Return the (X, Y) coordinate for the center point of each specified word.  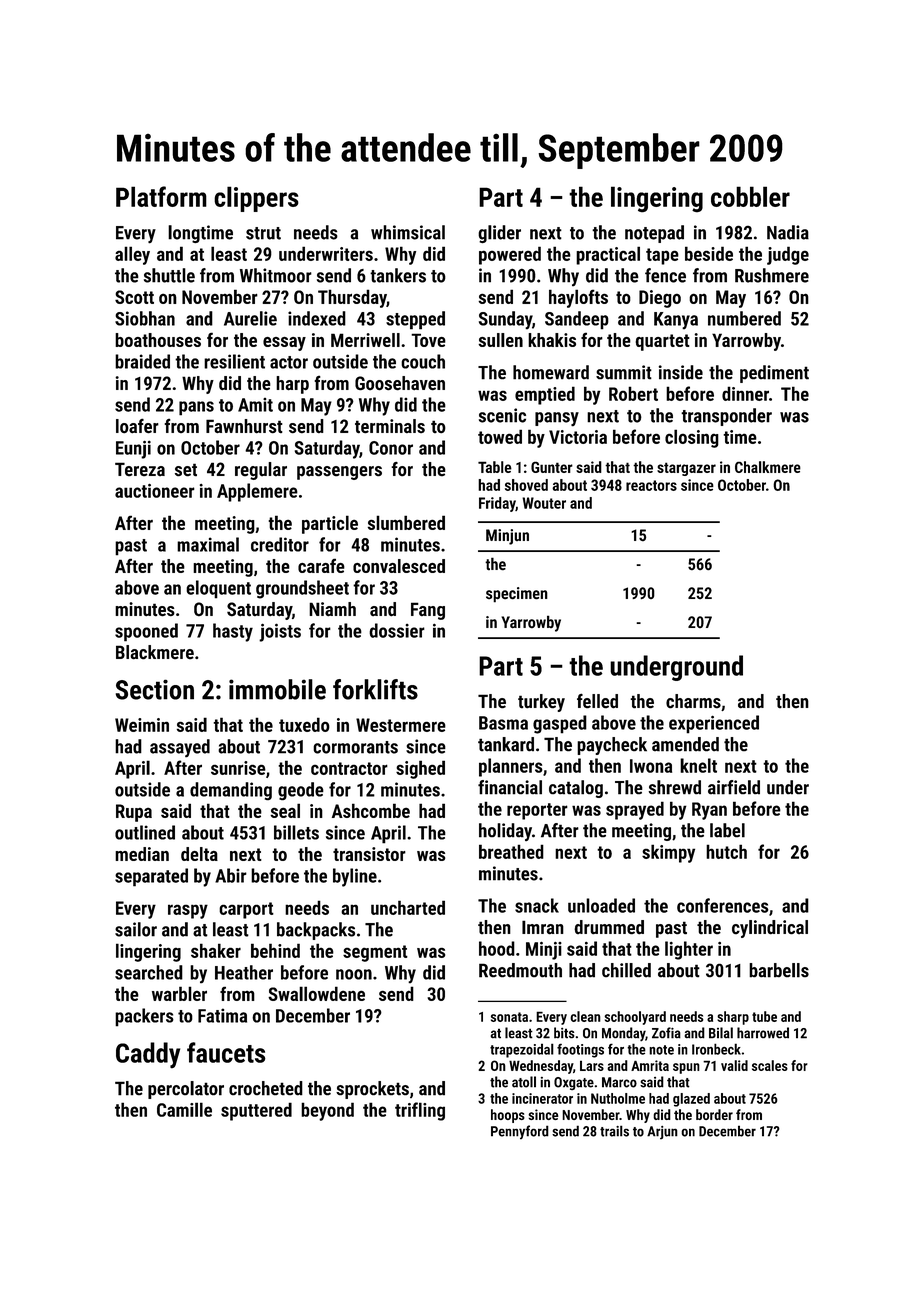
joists (280, 632)
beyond (327, 1111)
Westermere (401, 725)
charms (693, 701)
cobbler (750, 196)
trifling (420, 1111)
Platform (161, 196)
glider (499, 234)
